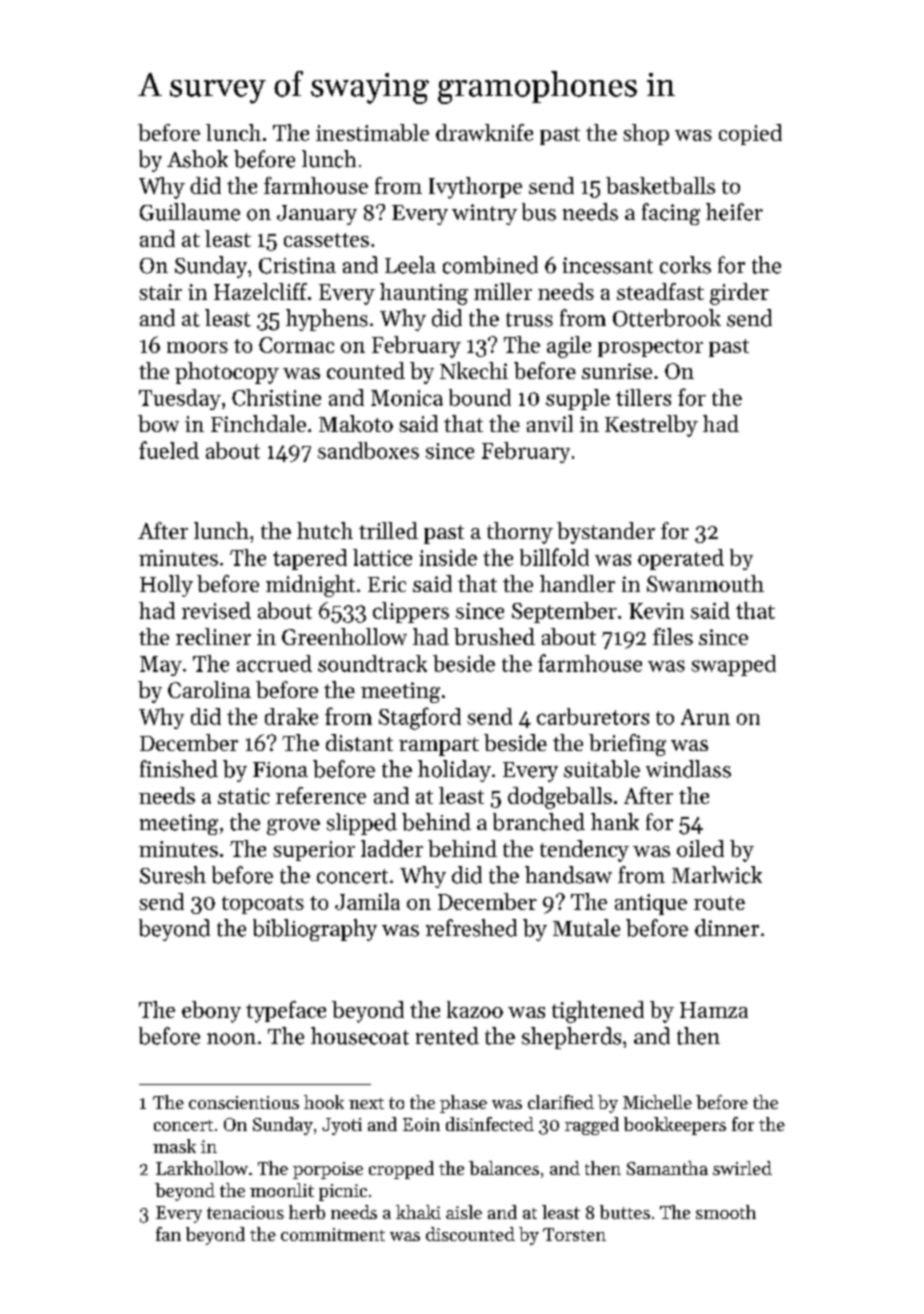 Image resolution: width=924 pixels, height=1314 pixels. Describe the element at coordinates (173, 875) in the screenshot. I see `Suresh` at that location.
